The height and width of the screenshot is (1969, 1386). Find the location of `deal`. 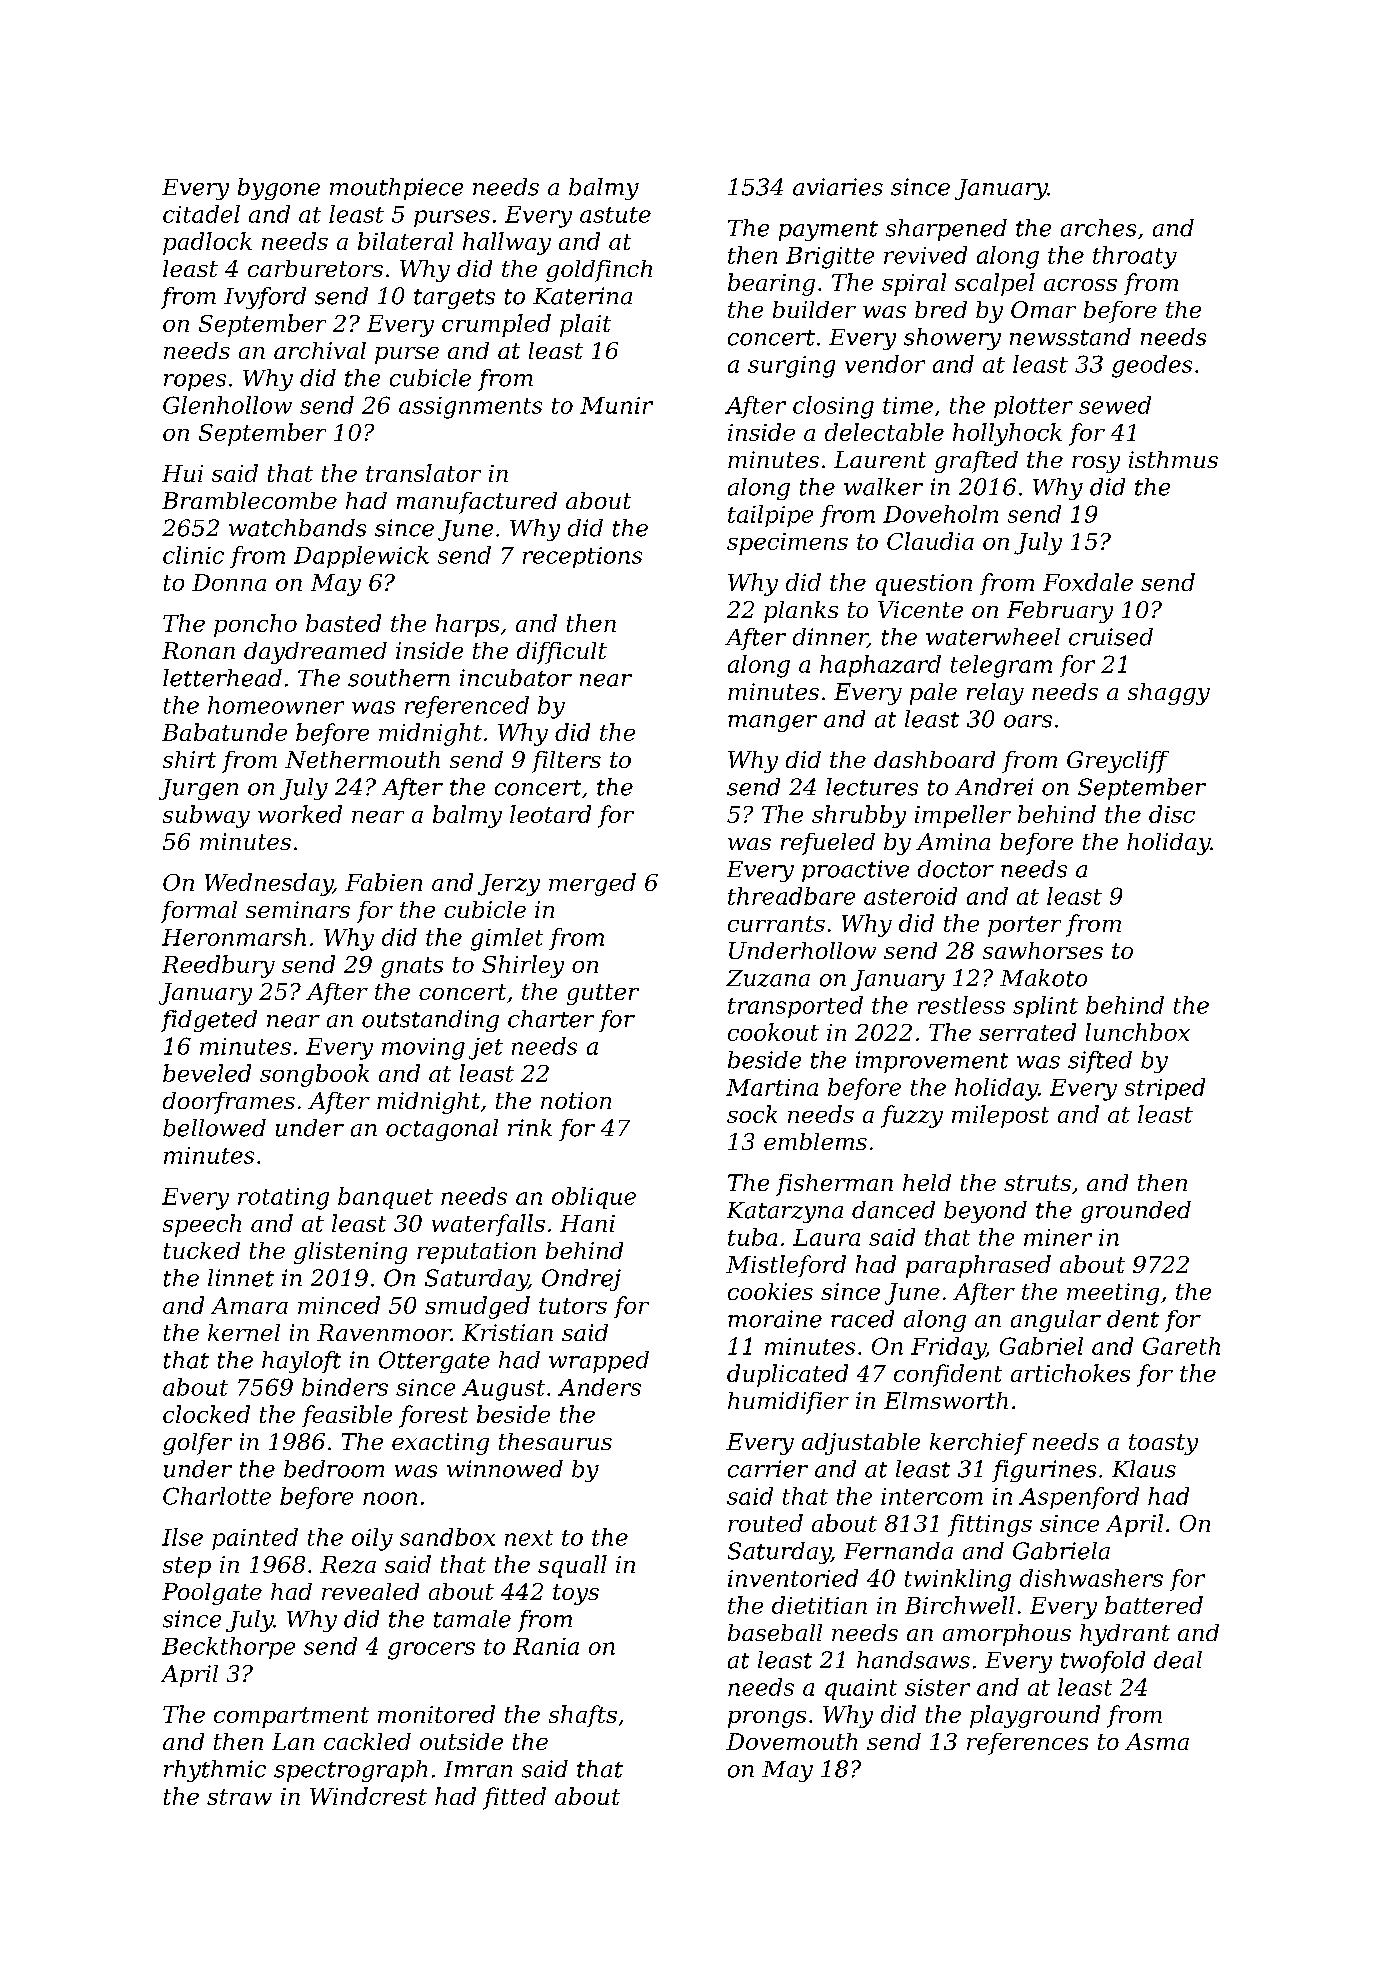

deal is located at coordinates (1178, 1660).
